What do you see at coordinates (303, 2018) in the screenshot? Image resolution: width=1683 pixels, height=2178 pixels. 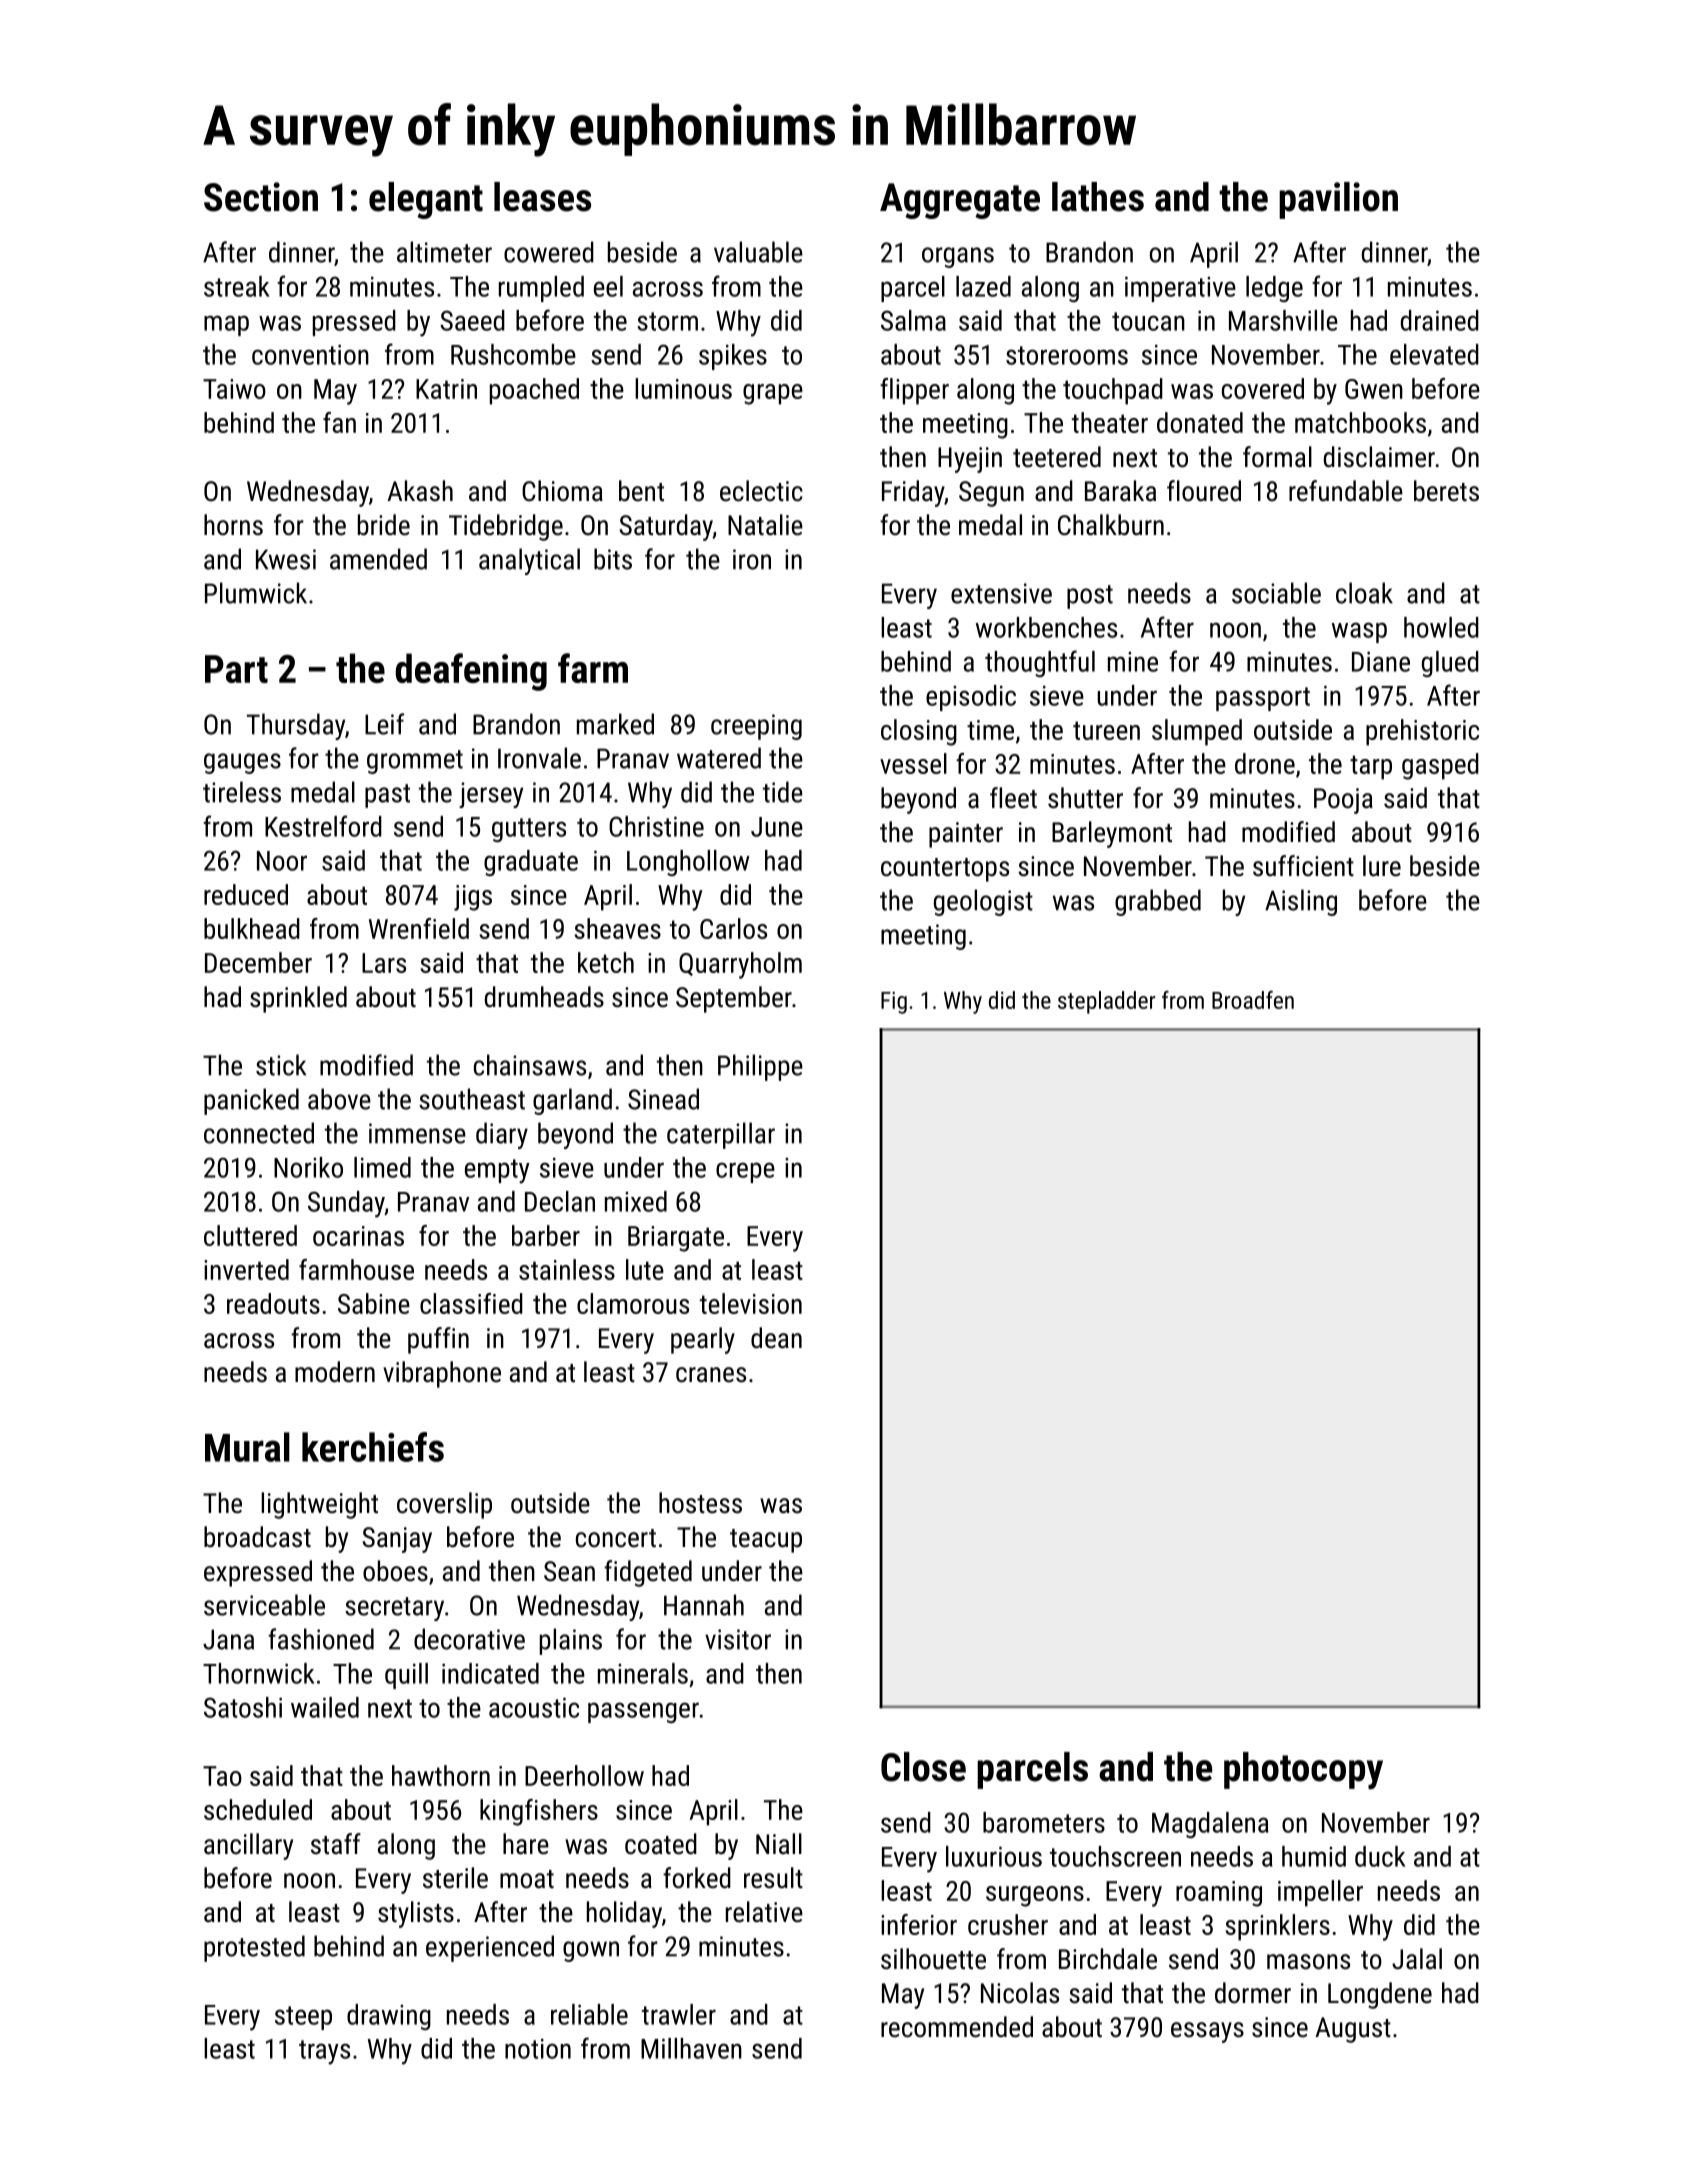 I see `steep` at bounding box center [303, 2018].
